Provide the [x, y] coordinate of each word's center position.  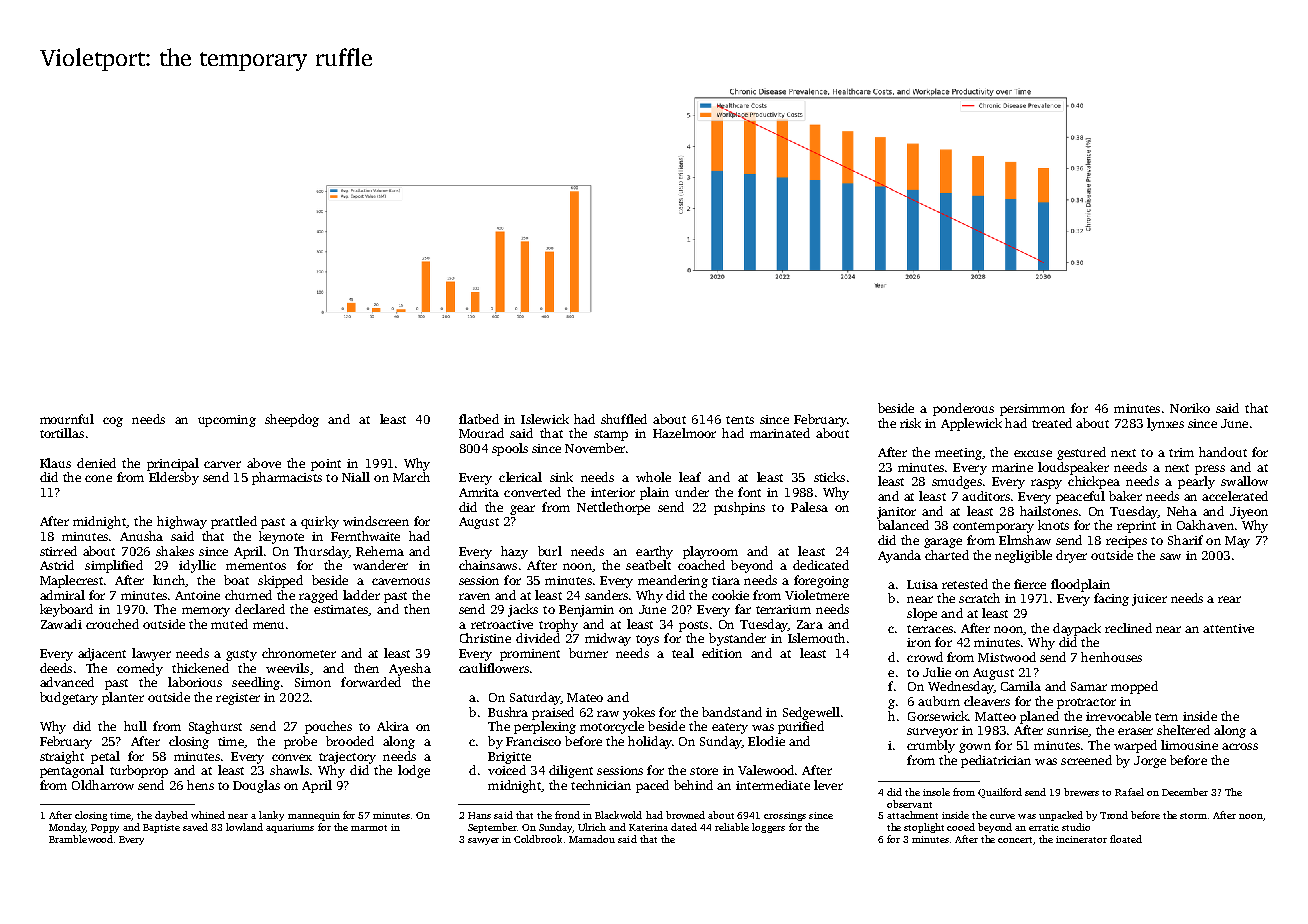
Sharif [1185, 540]
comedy [140, 669]
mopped [1134, 687]
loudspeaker [1073, 468]
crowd [925, 657]
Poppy [105, 828]
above [264, 463]
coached [701, 565]
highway [182, 522]
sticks [829, 477]
